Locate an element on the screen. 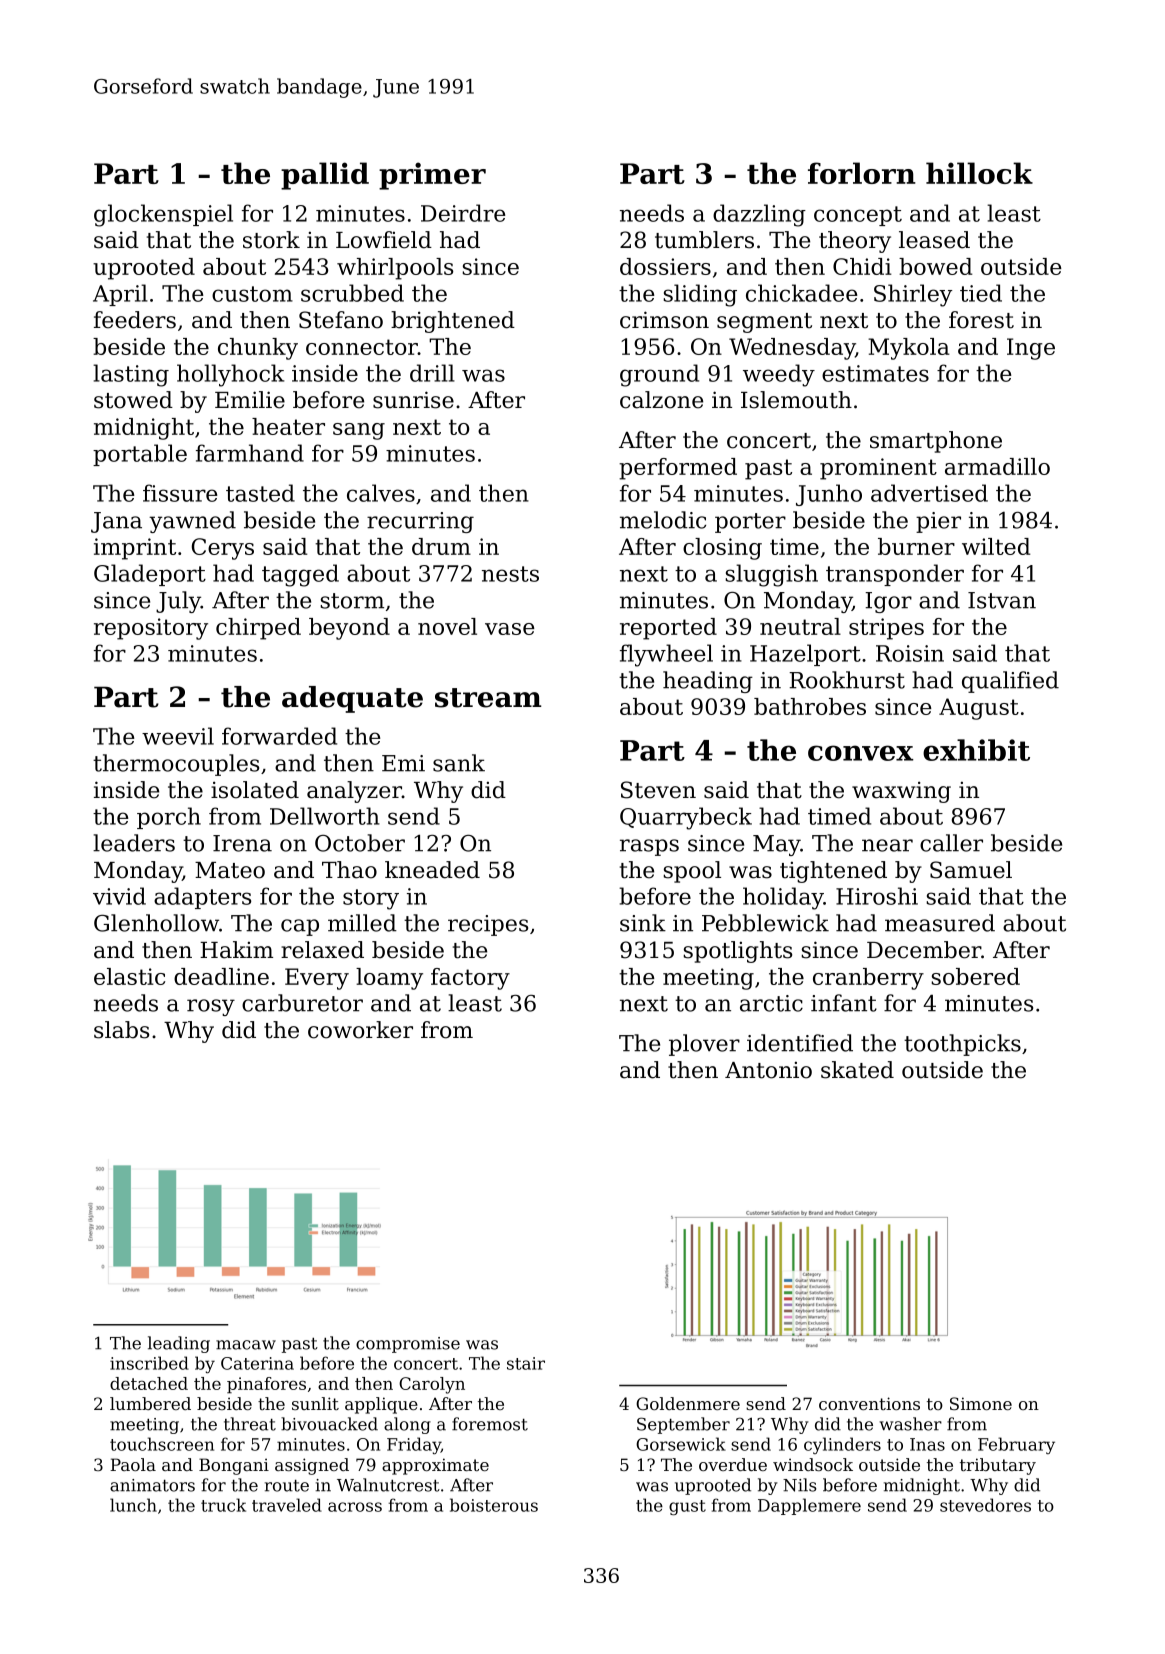  Hazelport is located at coordinates (805, 655).
